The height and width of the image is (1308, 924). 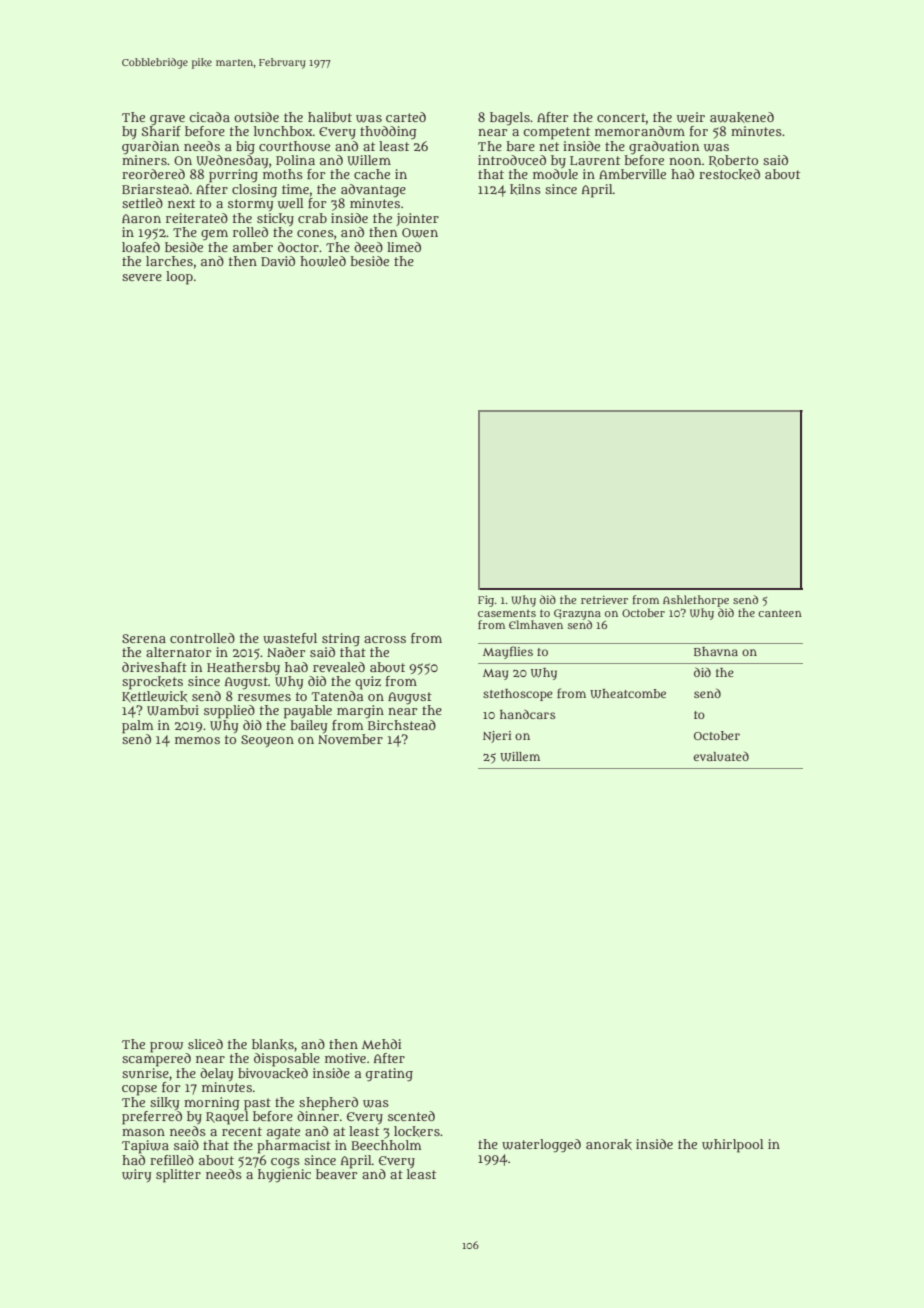 I want to click on reordered, so click(x=153, y=174).
